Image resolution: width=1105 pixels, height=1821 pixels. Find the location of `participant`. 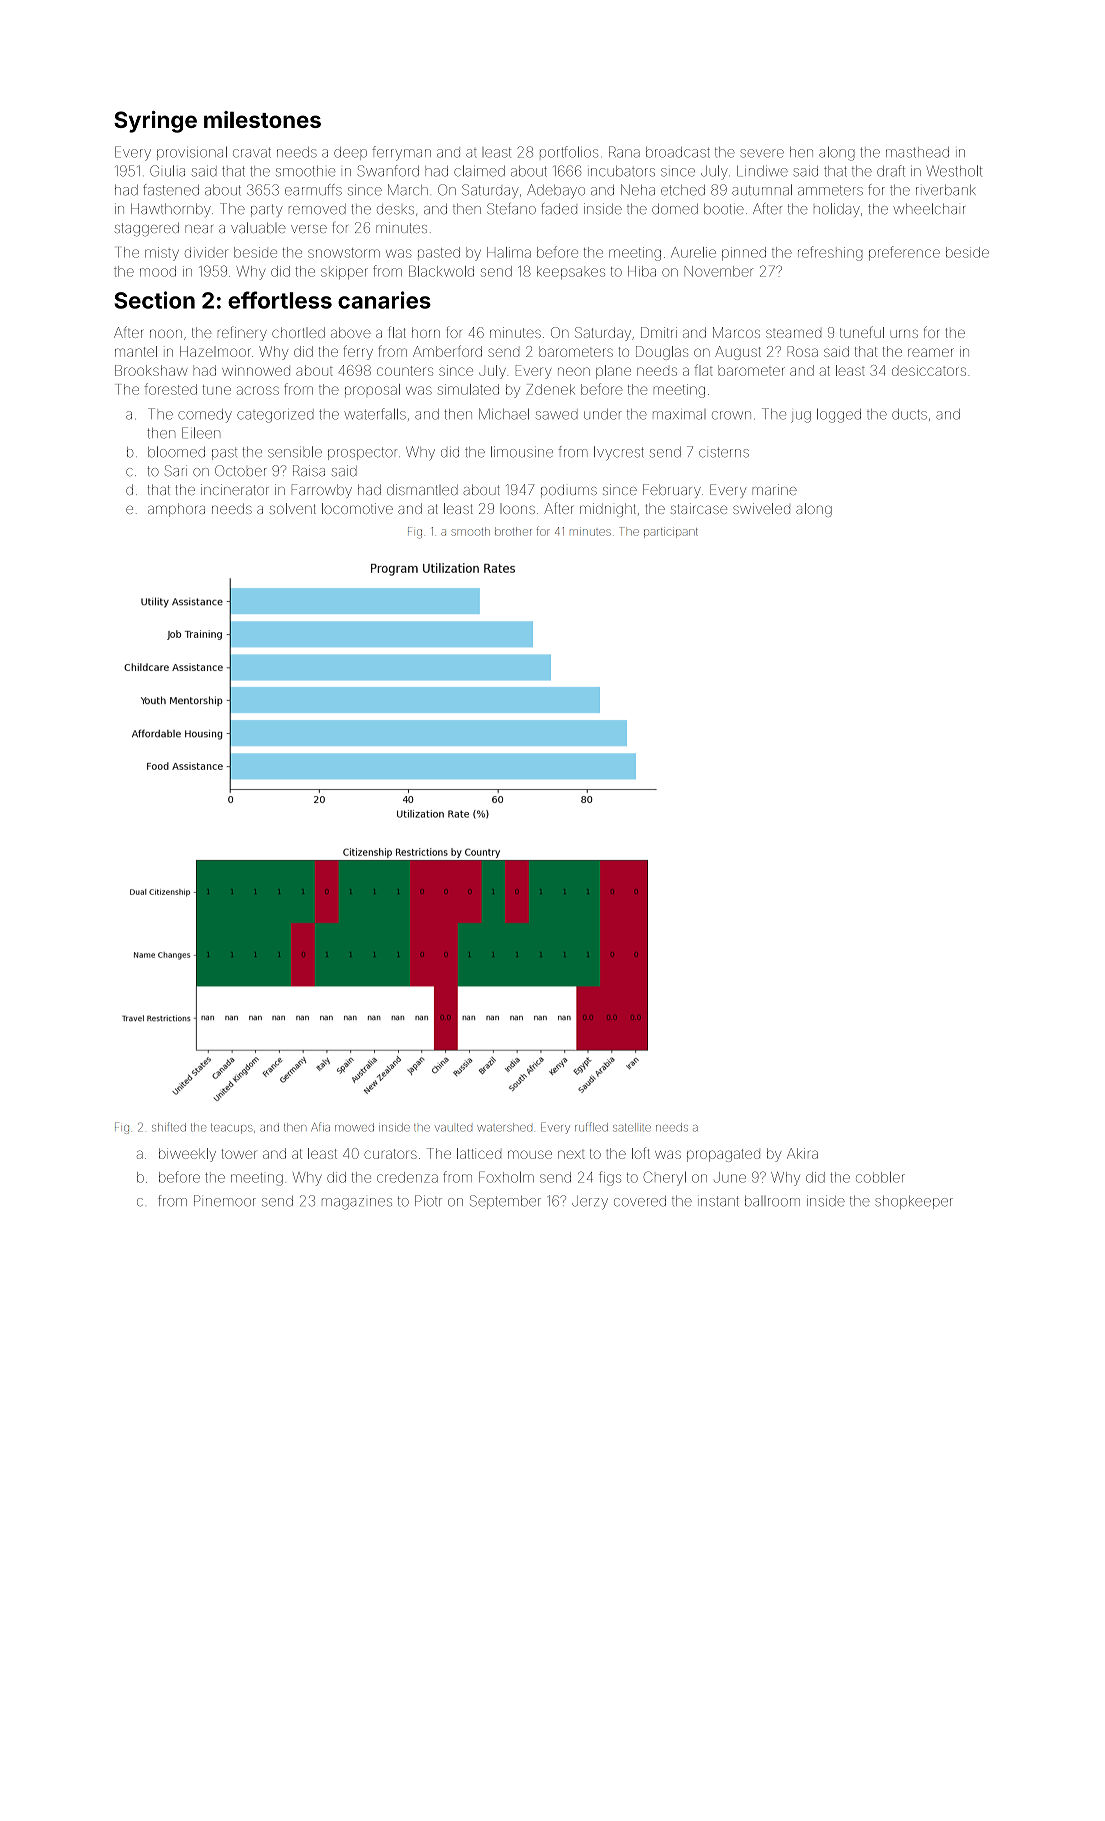

participant is located at coordinates (671, 533).
